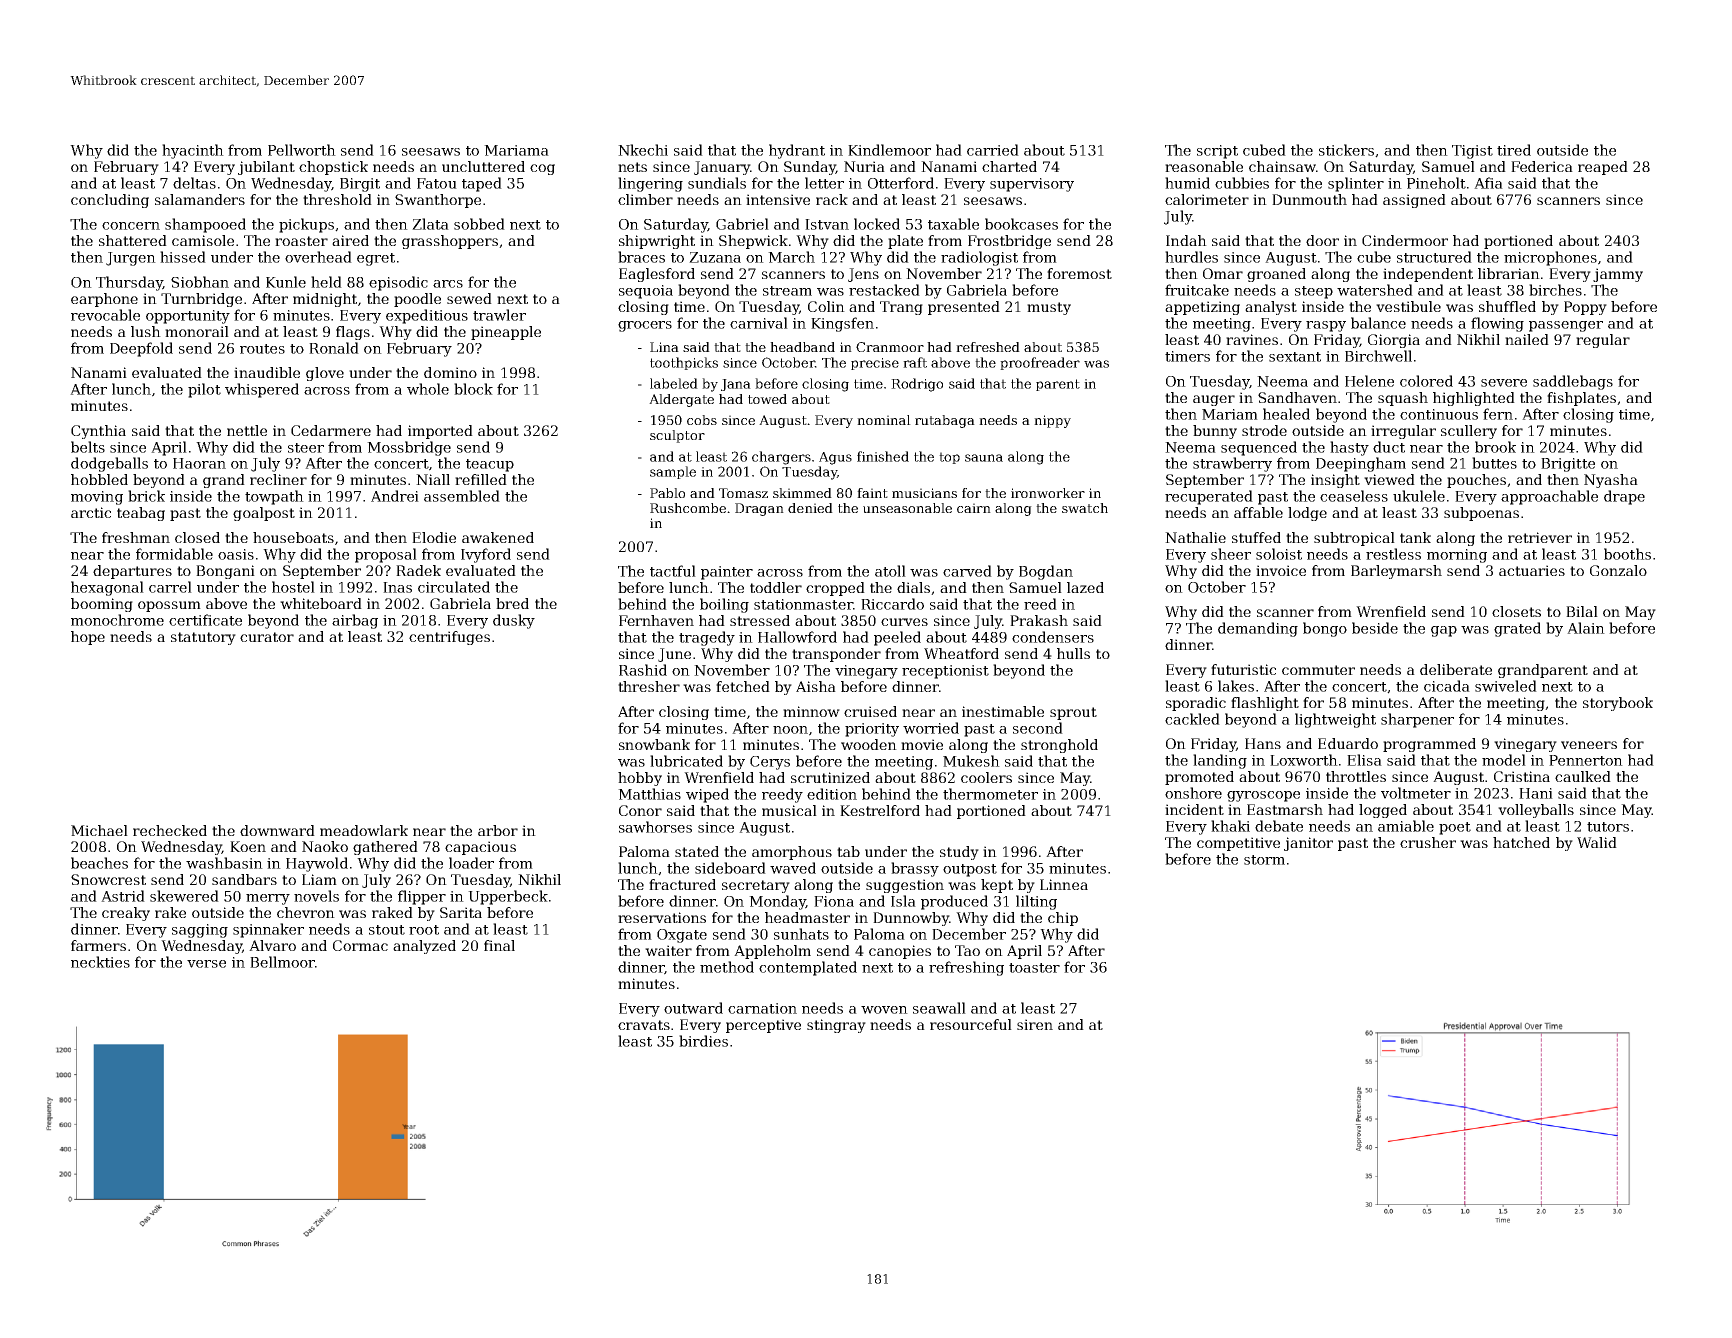 The image size is (1732, 1338). I want to click on tired, so click(1514, 150).
